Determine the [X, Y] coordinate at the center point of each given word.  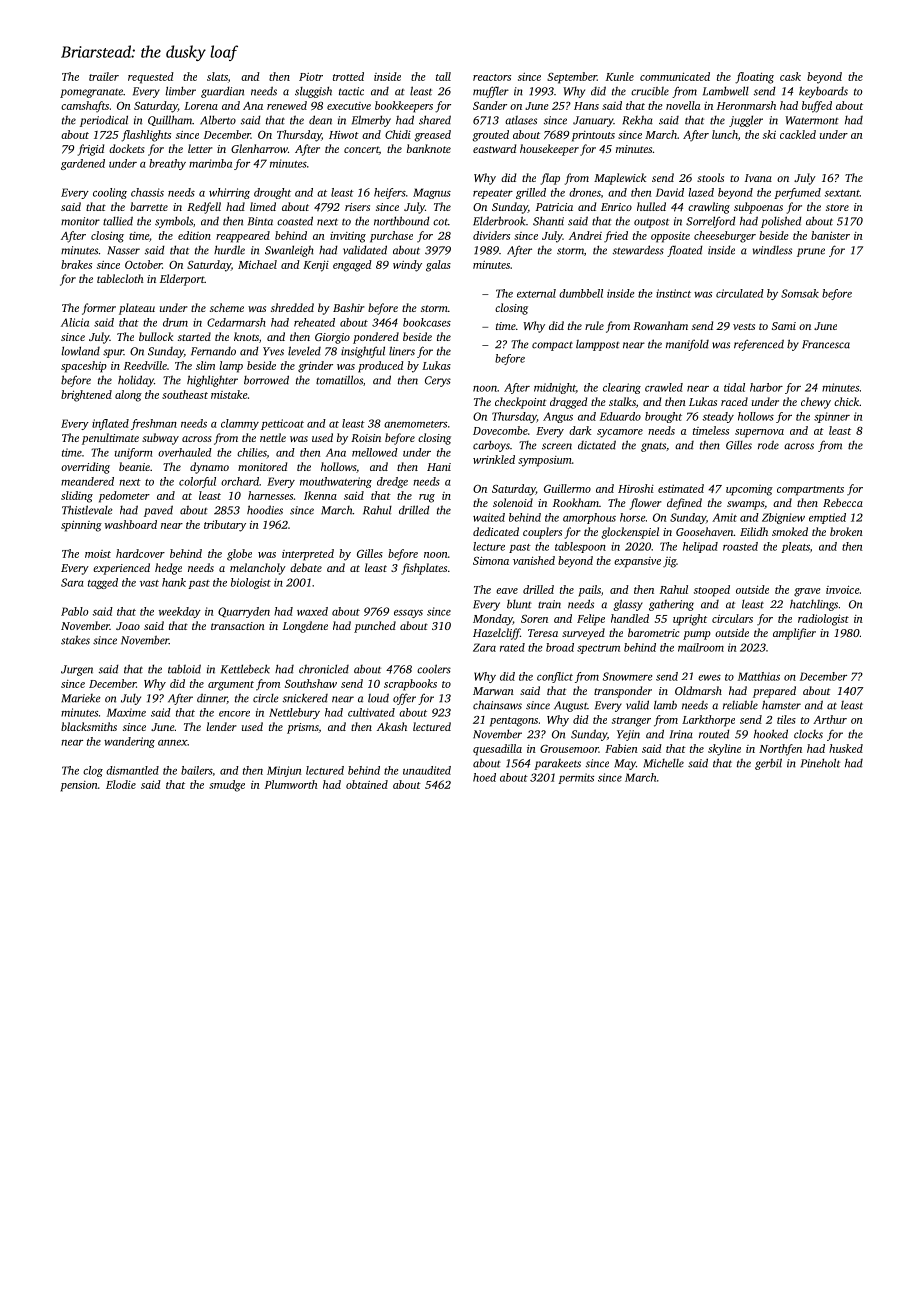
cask [790, 76]
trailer [104, 76]
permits [576, 778]
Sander [490, 105]
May [625, 764]
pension [79, 786]
